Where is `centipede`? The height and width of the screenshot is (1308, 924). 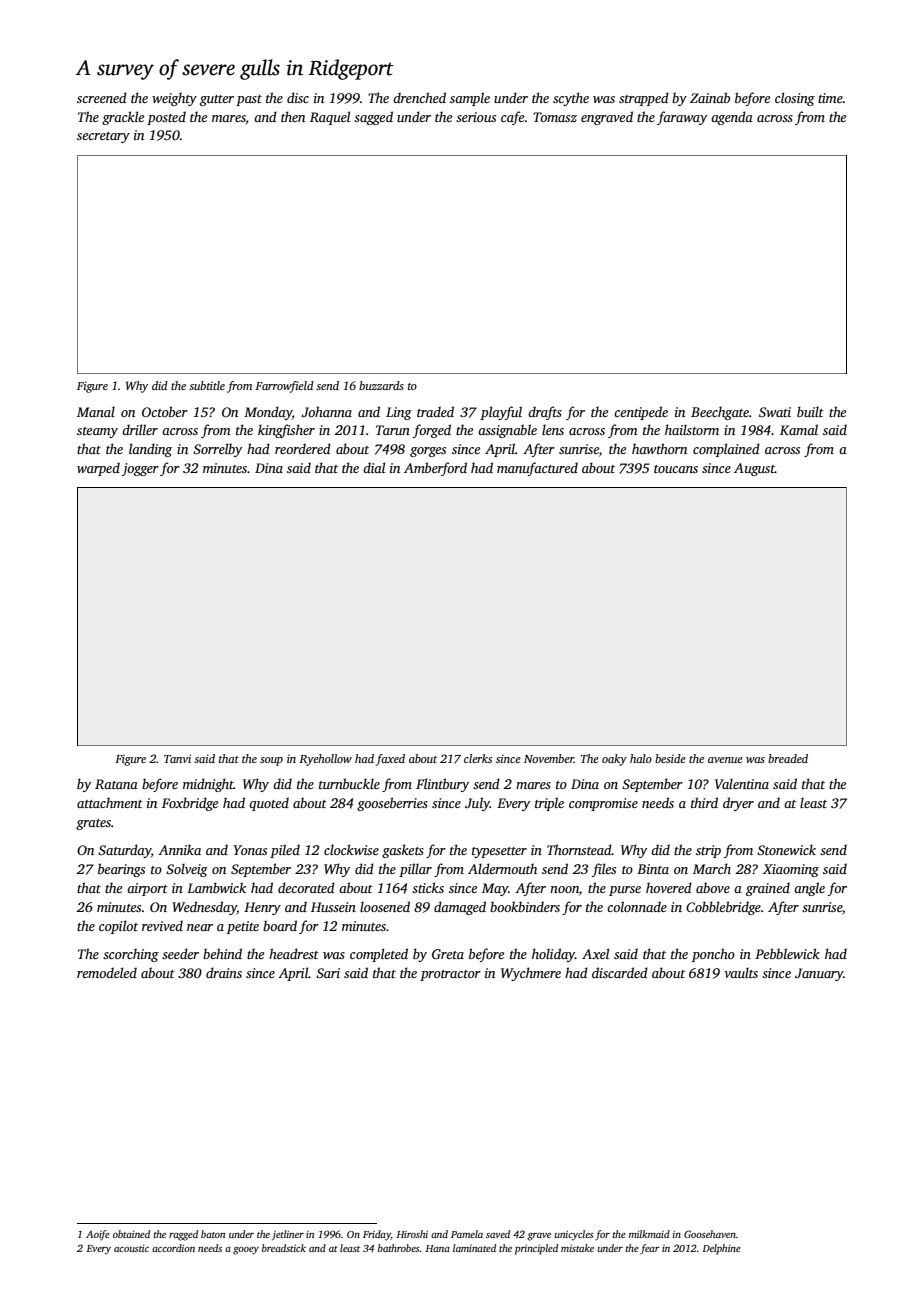 centipede is located at coordinates (641, 413).
